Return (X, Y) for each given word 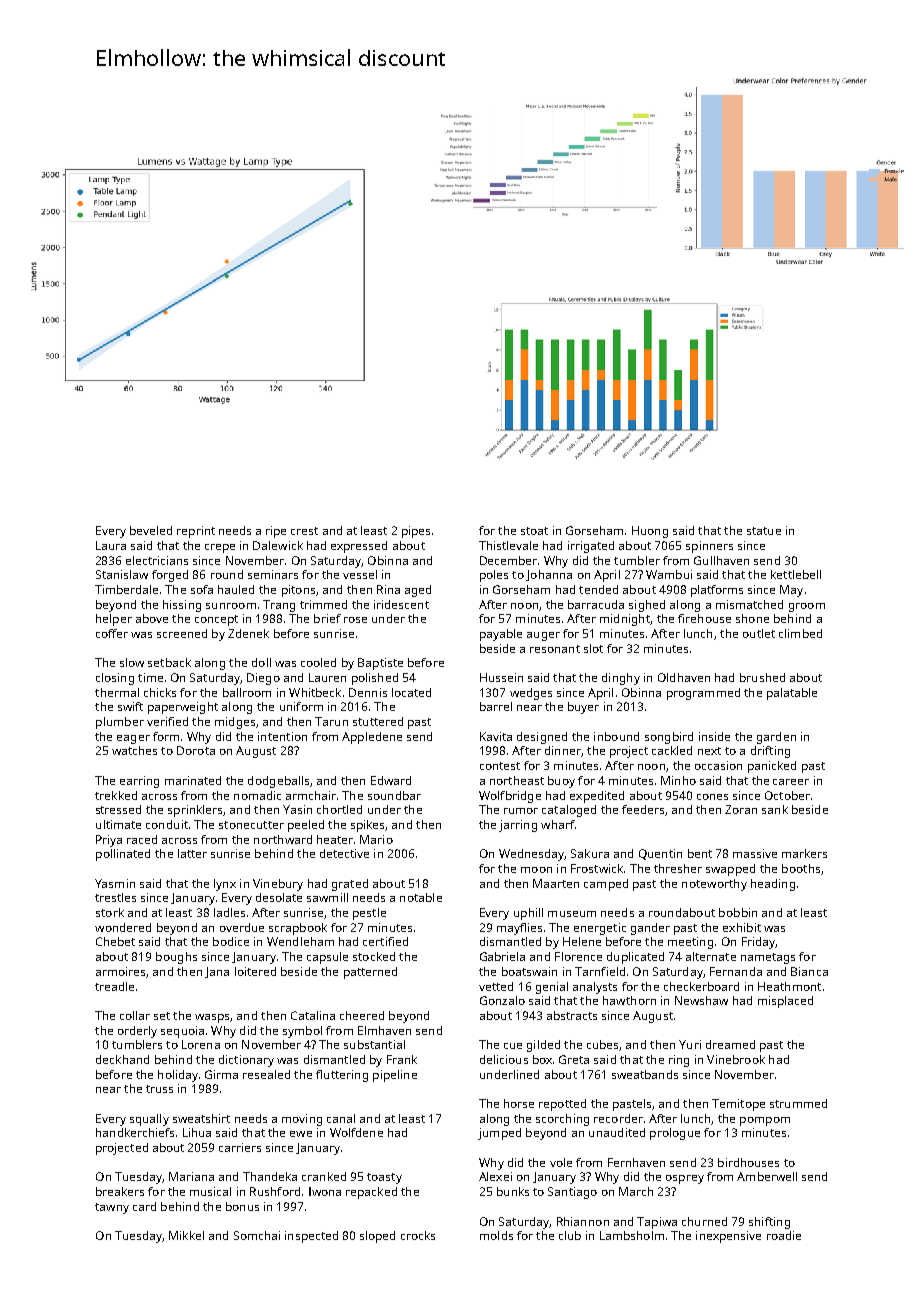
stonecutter (251, 825)
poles (494, 576)
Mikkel (186, 1235)
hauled (236, 589)
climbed (800, 633)
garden (776, 738)
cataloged (569, 811)
